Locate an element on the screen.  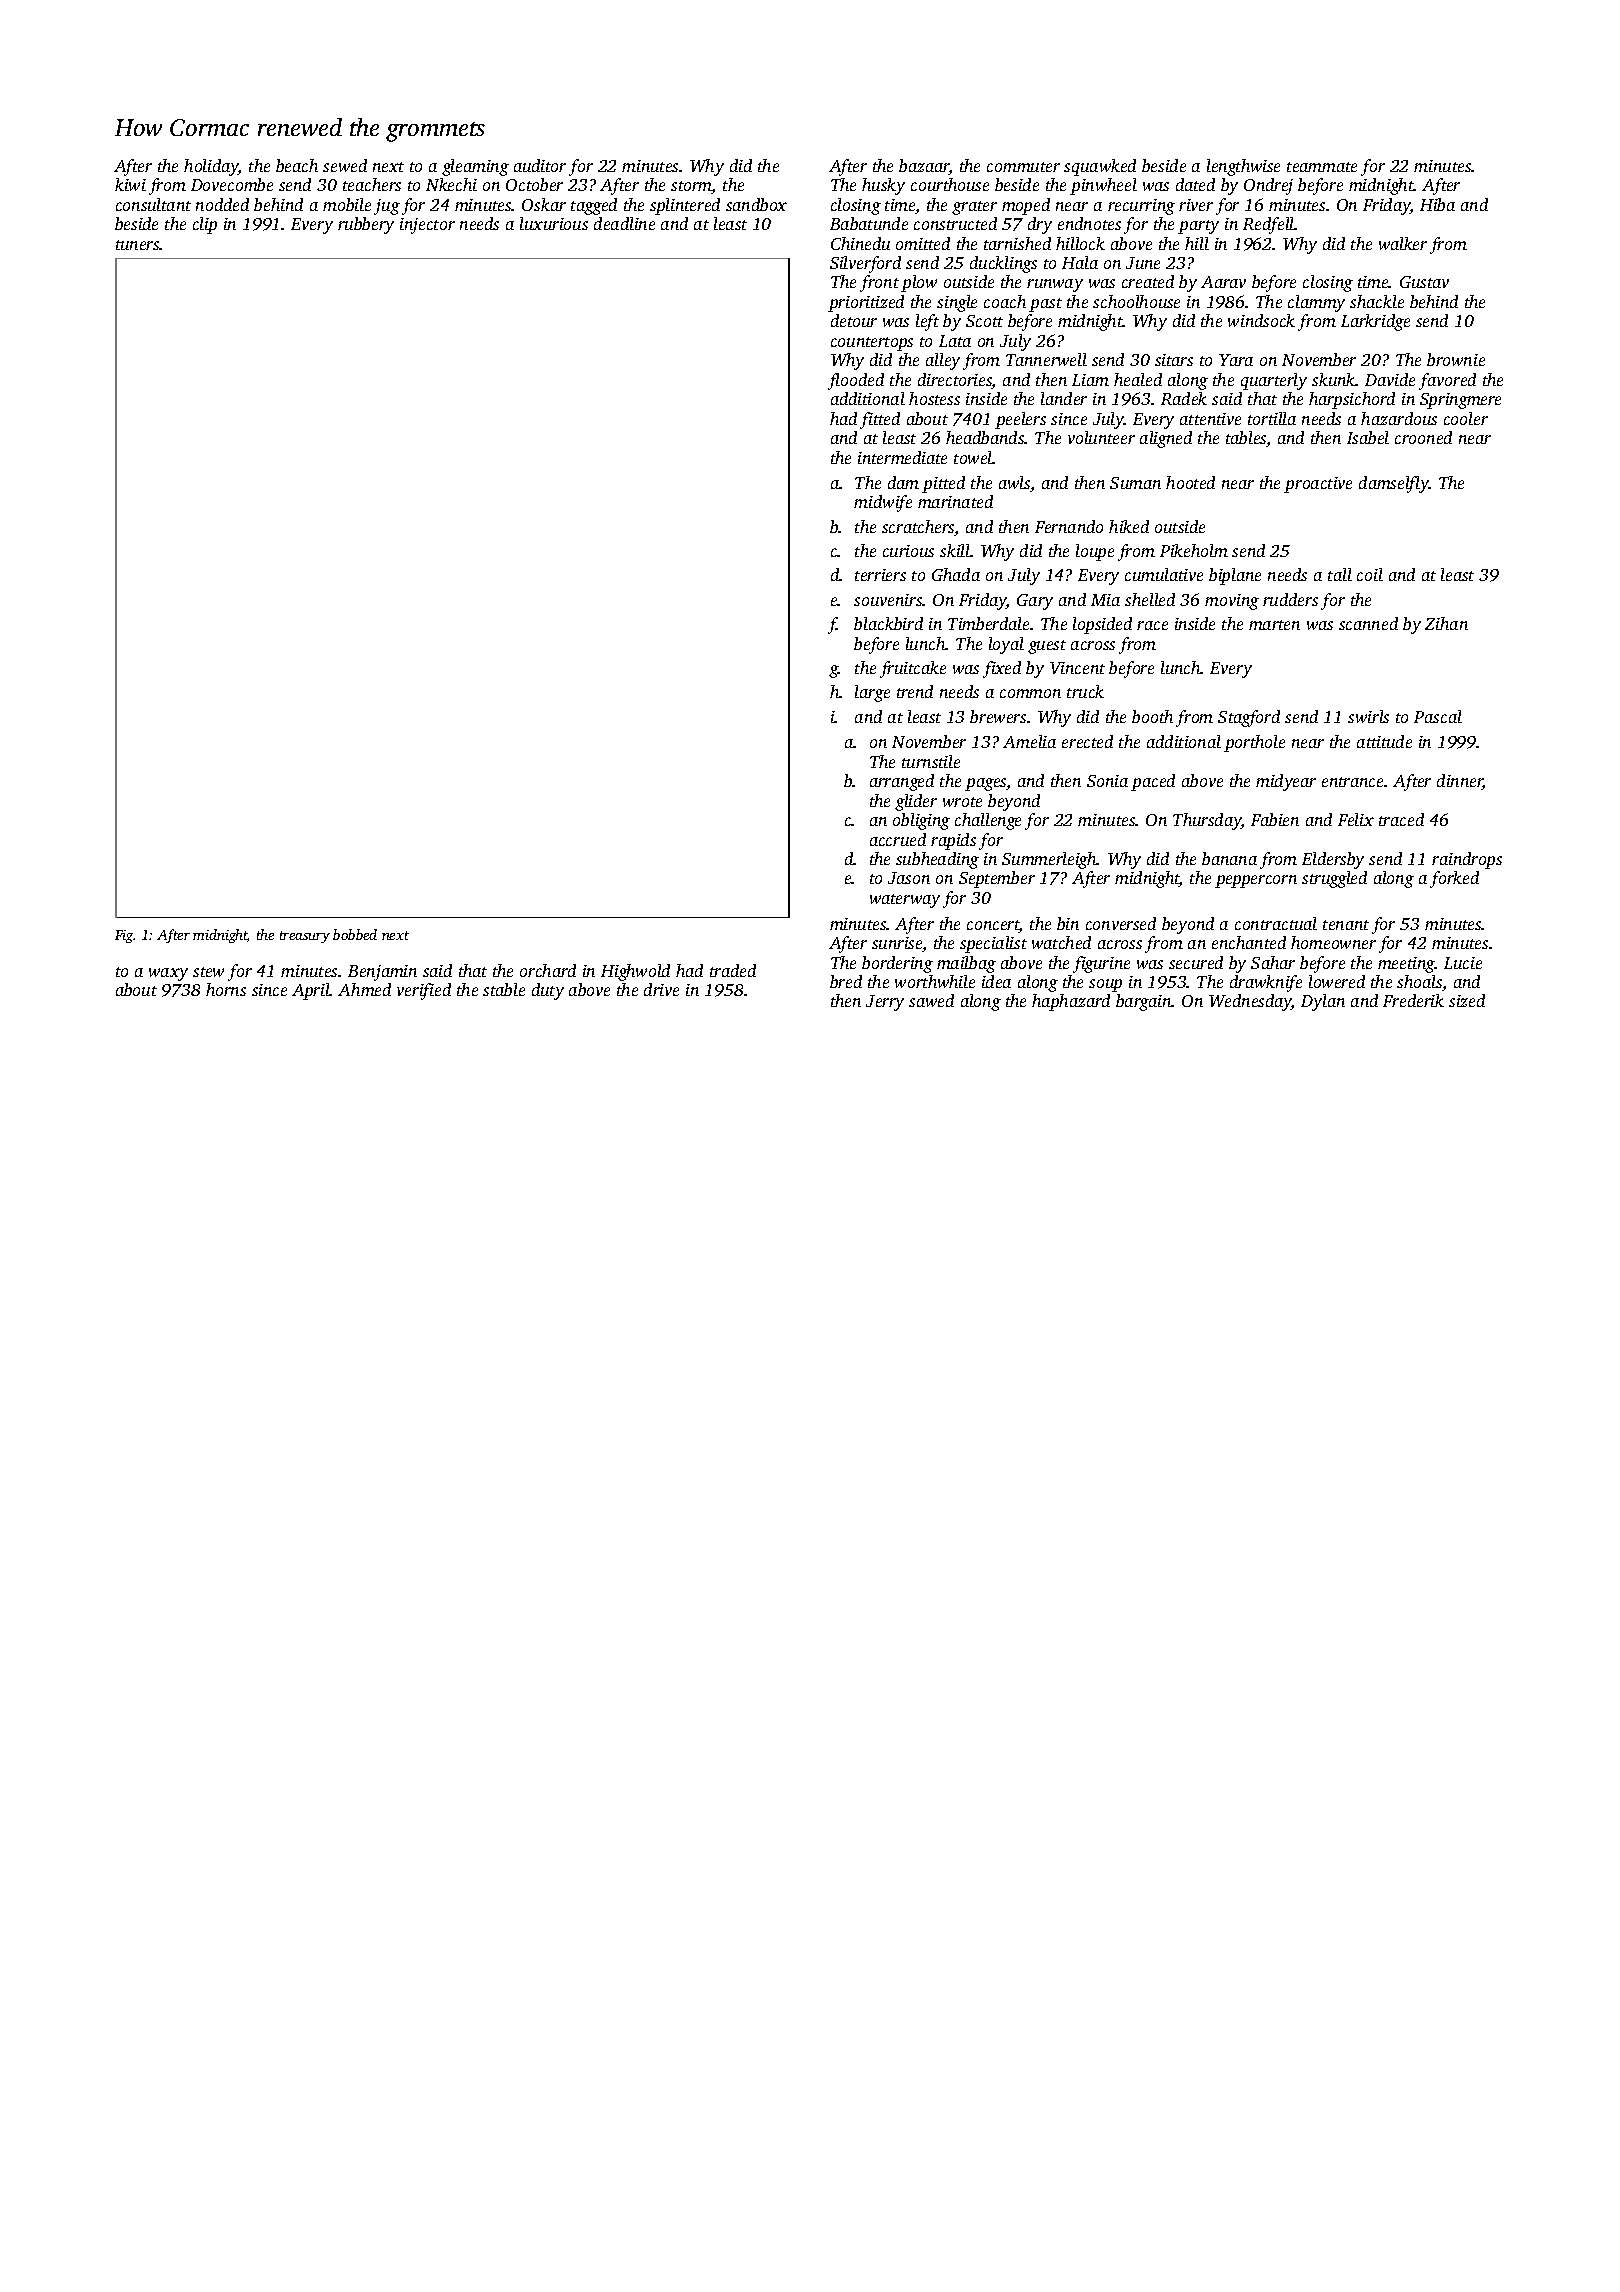
conversed is located at coordinates (1121, 923).
